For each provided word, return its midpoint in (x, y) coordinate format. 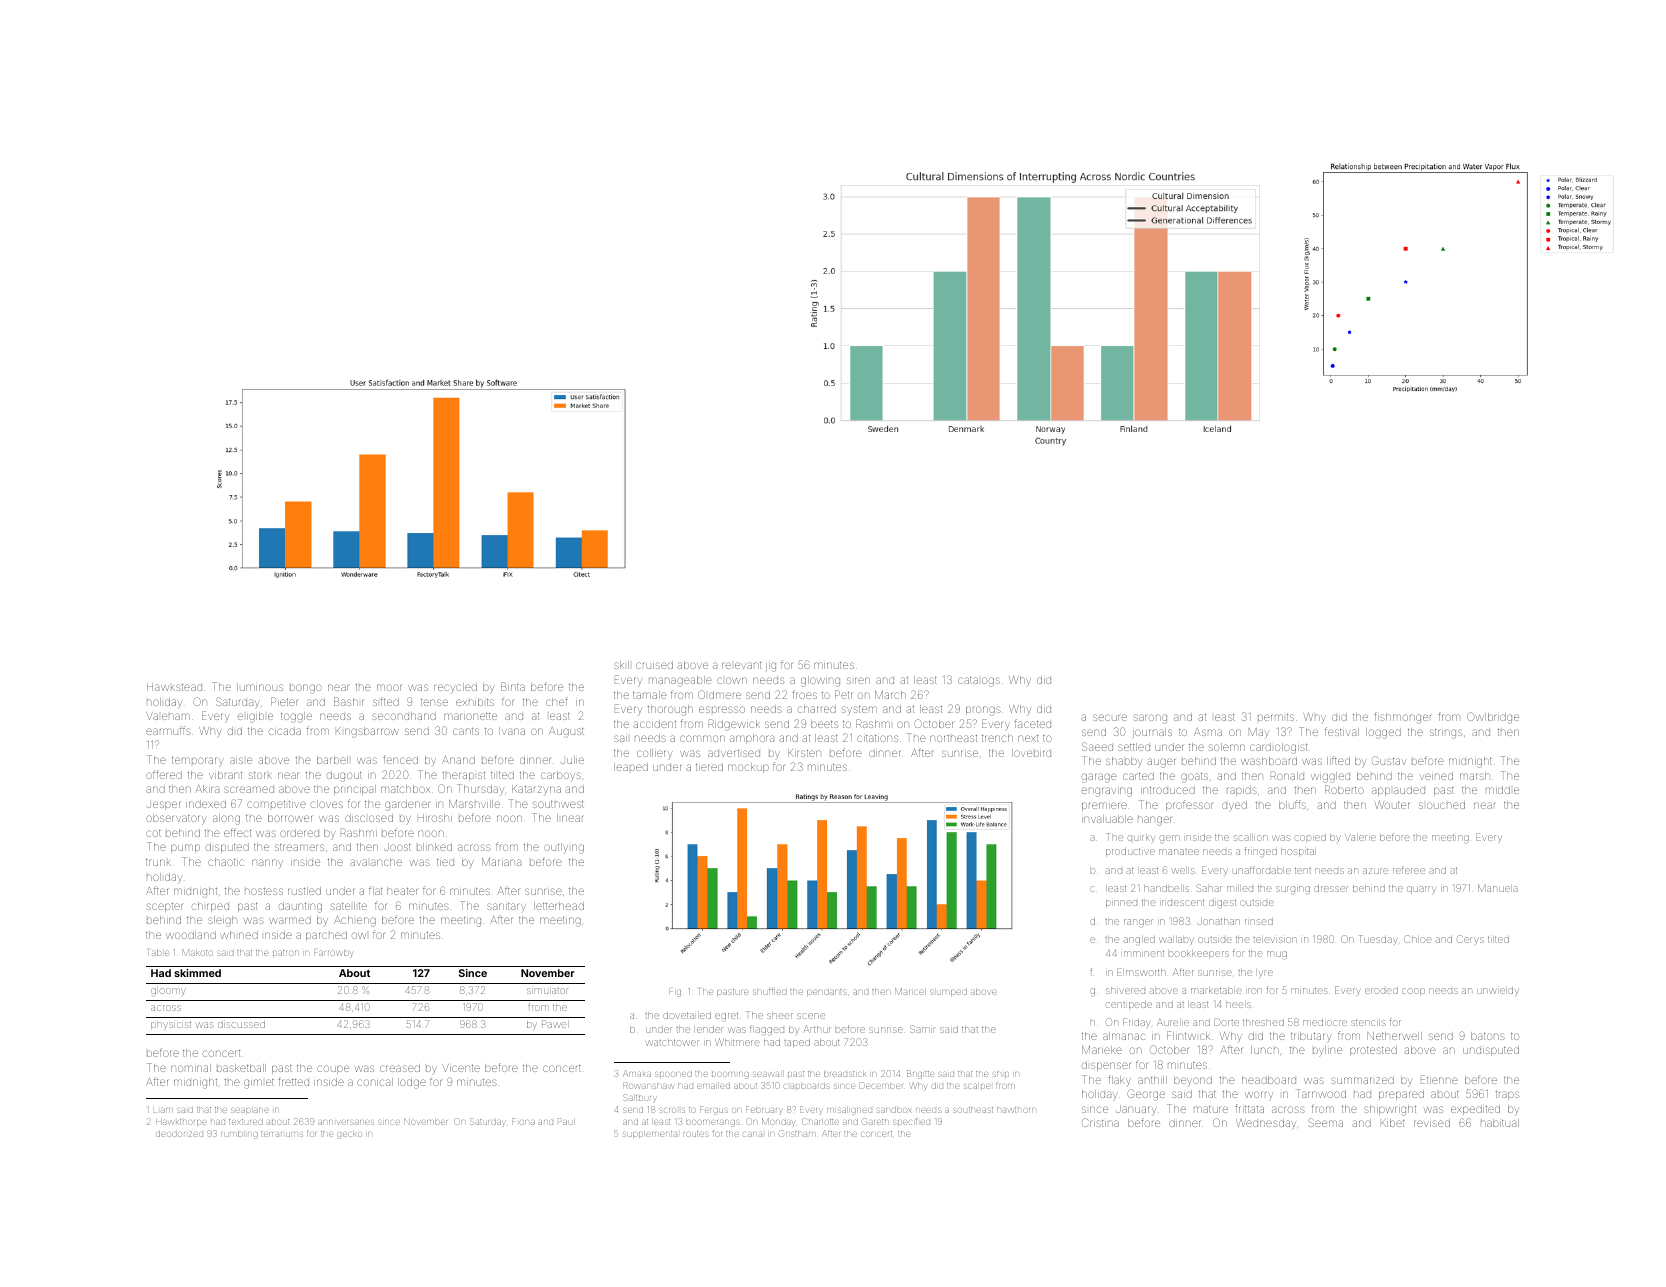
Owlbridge (1493, 718)
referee (1409, 870)
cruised (654, 665)
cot (153, 833)
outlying (564, 848)
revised (1432, 1123)
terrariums (282, 1134)
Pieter (285, 701)
